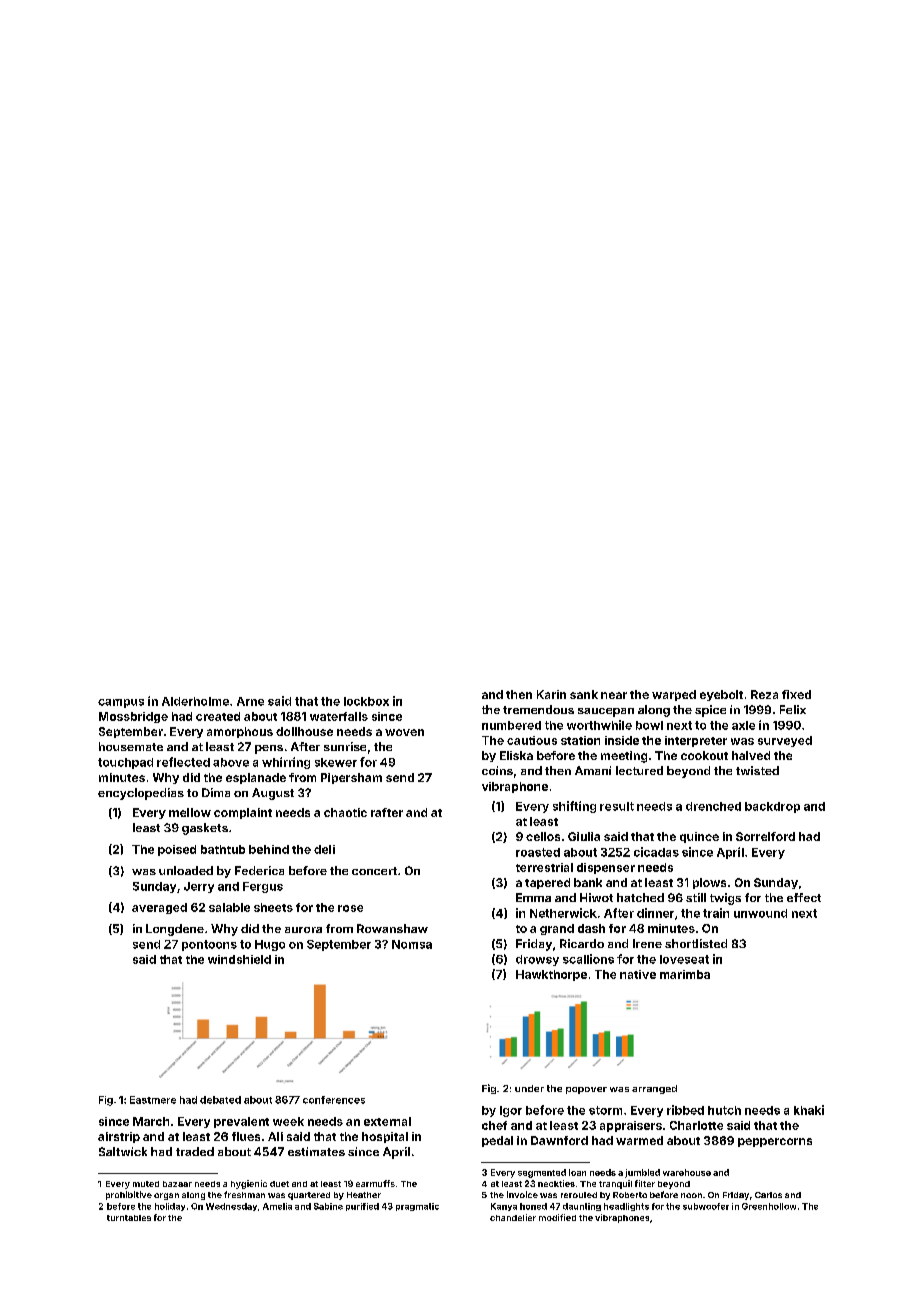  I want to click on windshield, so click(239, 959).
